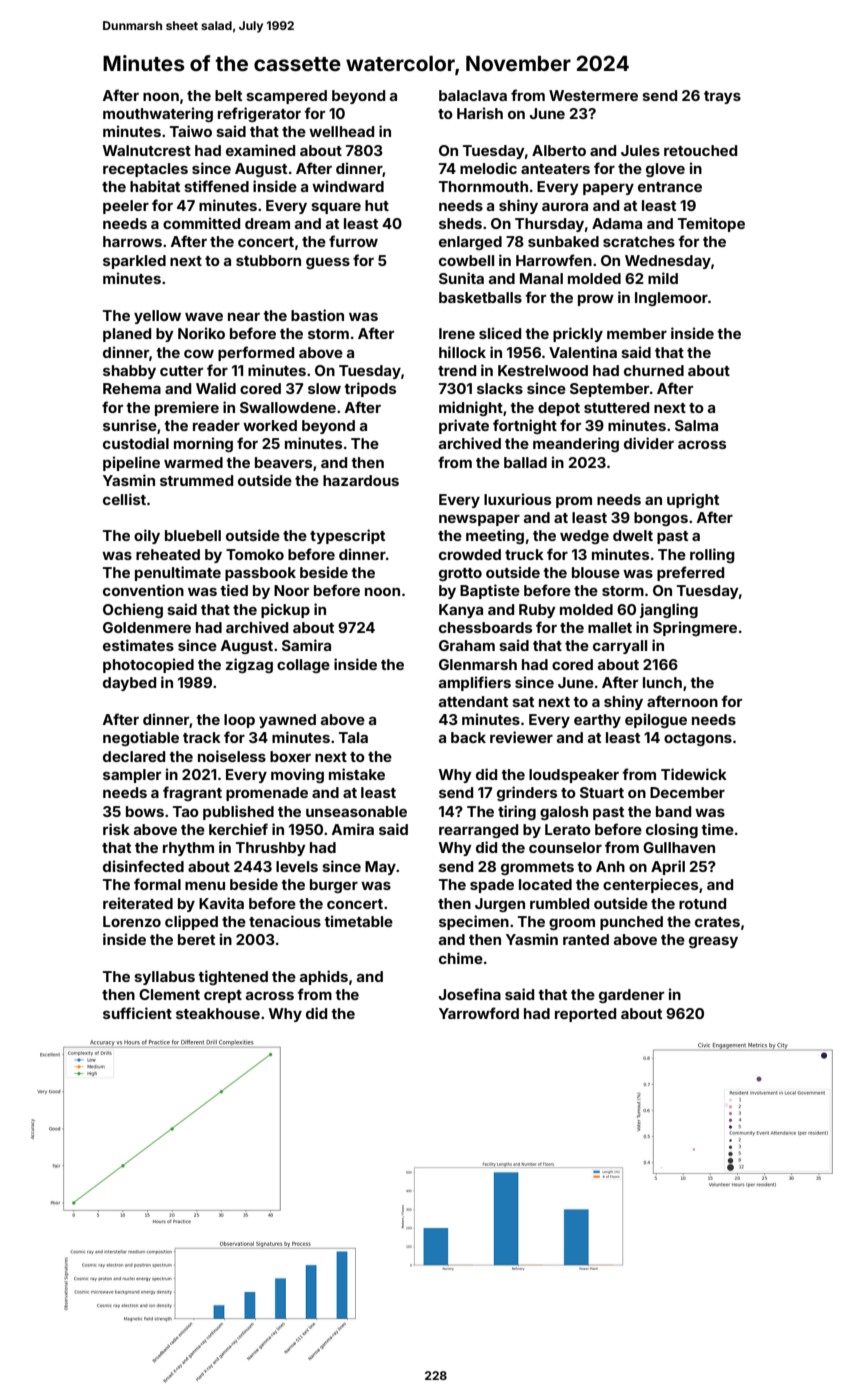 The width and height of the document is (849, 1400). I want to click on committed, so click(201, 223).
